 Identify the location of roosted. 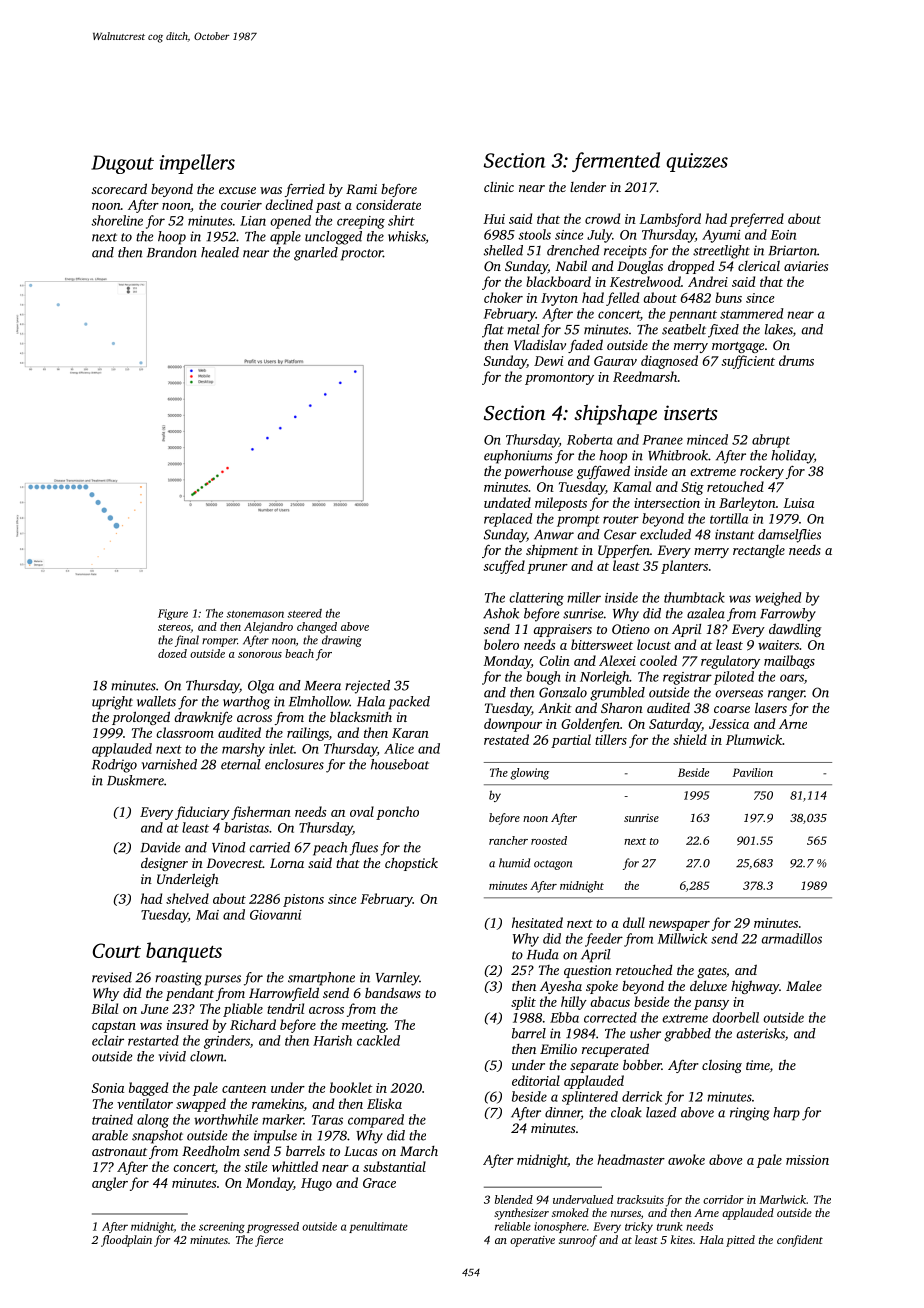
(549, 840).
